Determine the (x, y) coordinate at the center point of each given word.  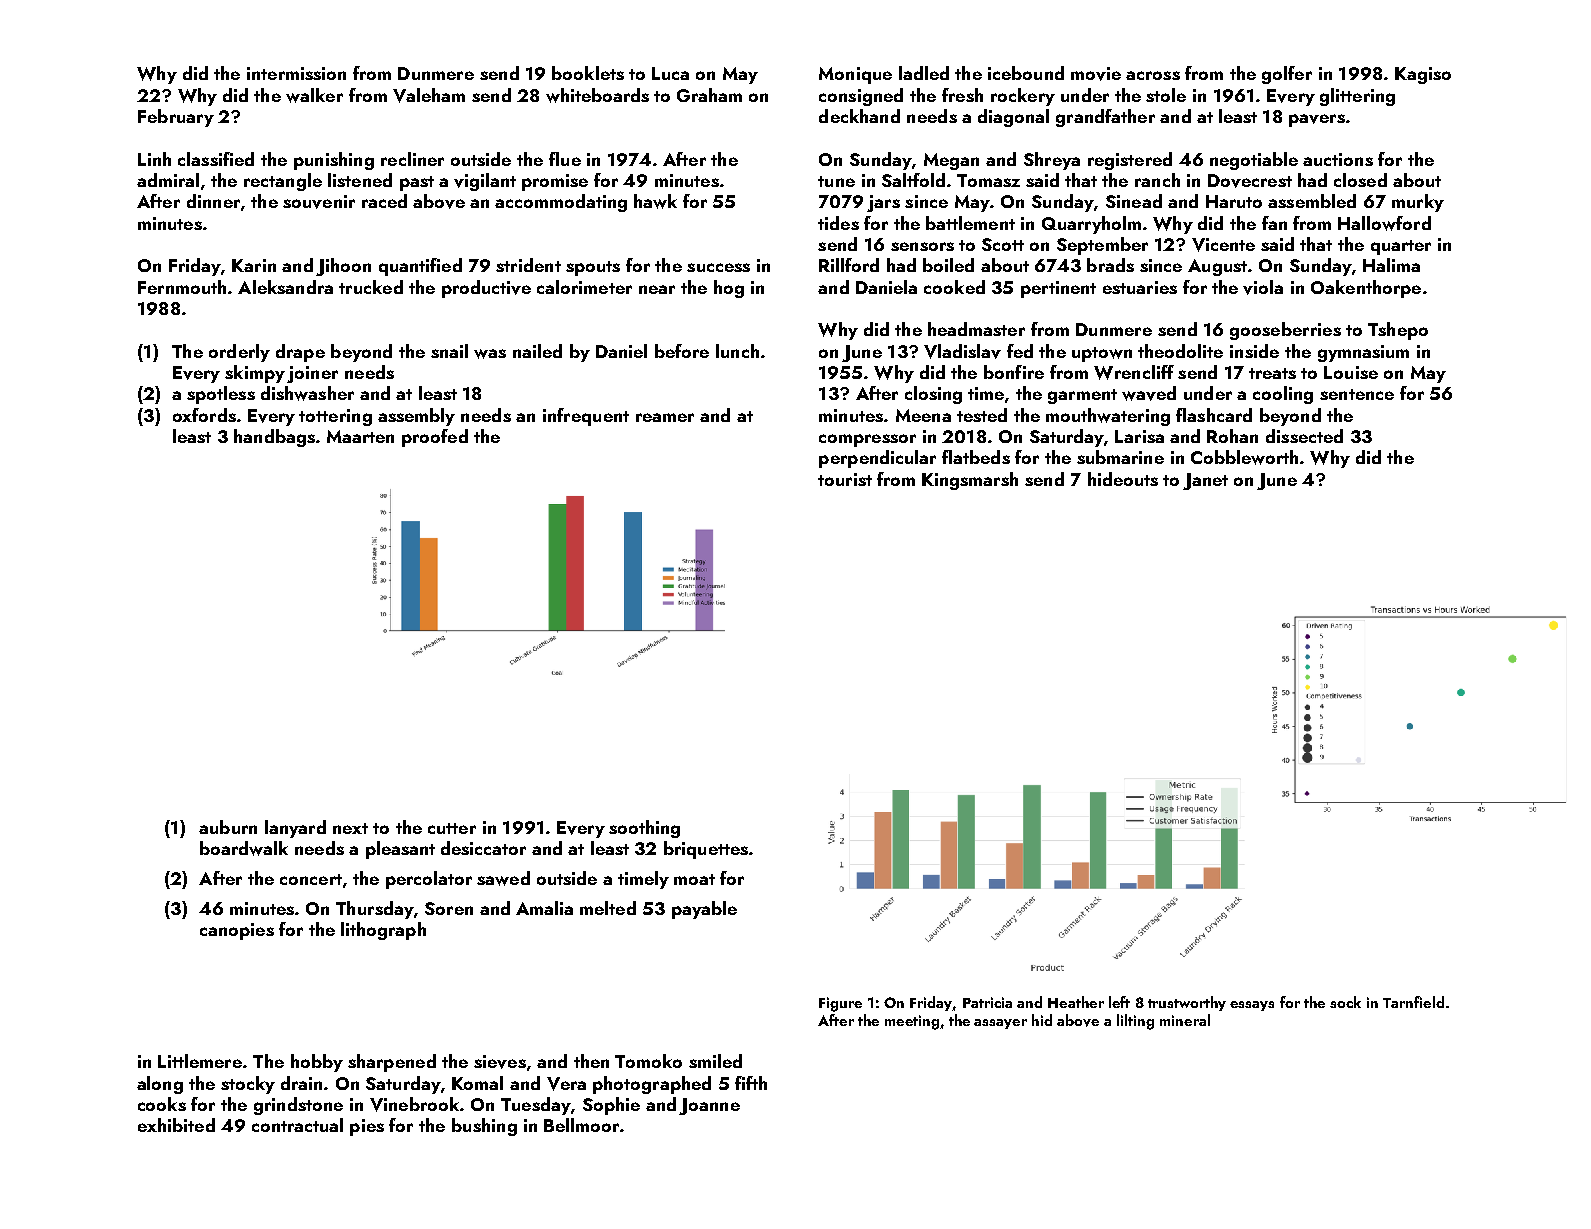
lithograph (383, 931)
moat (694, 879)
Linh (154, 159)
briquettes (706, 850)
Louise (1351, 372)
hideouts (1123, 479)
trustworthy (1187, 1003)
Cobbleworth (1244, 457)
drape (300, 353)
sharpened (392, 1063)
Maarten (360, 436)
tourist (845, 479)
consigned (861, 97)
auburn (228, 827)
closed (1360, 180)
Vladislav (962, 351)
